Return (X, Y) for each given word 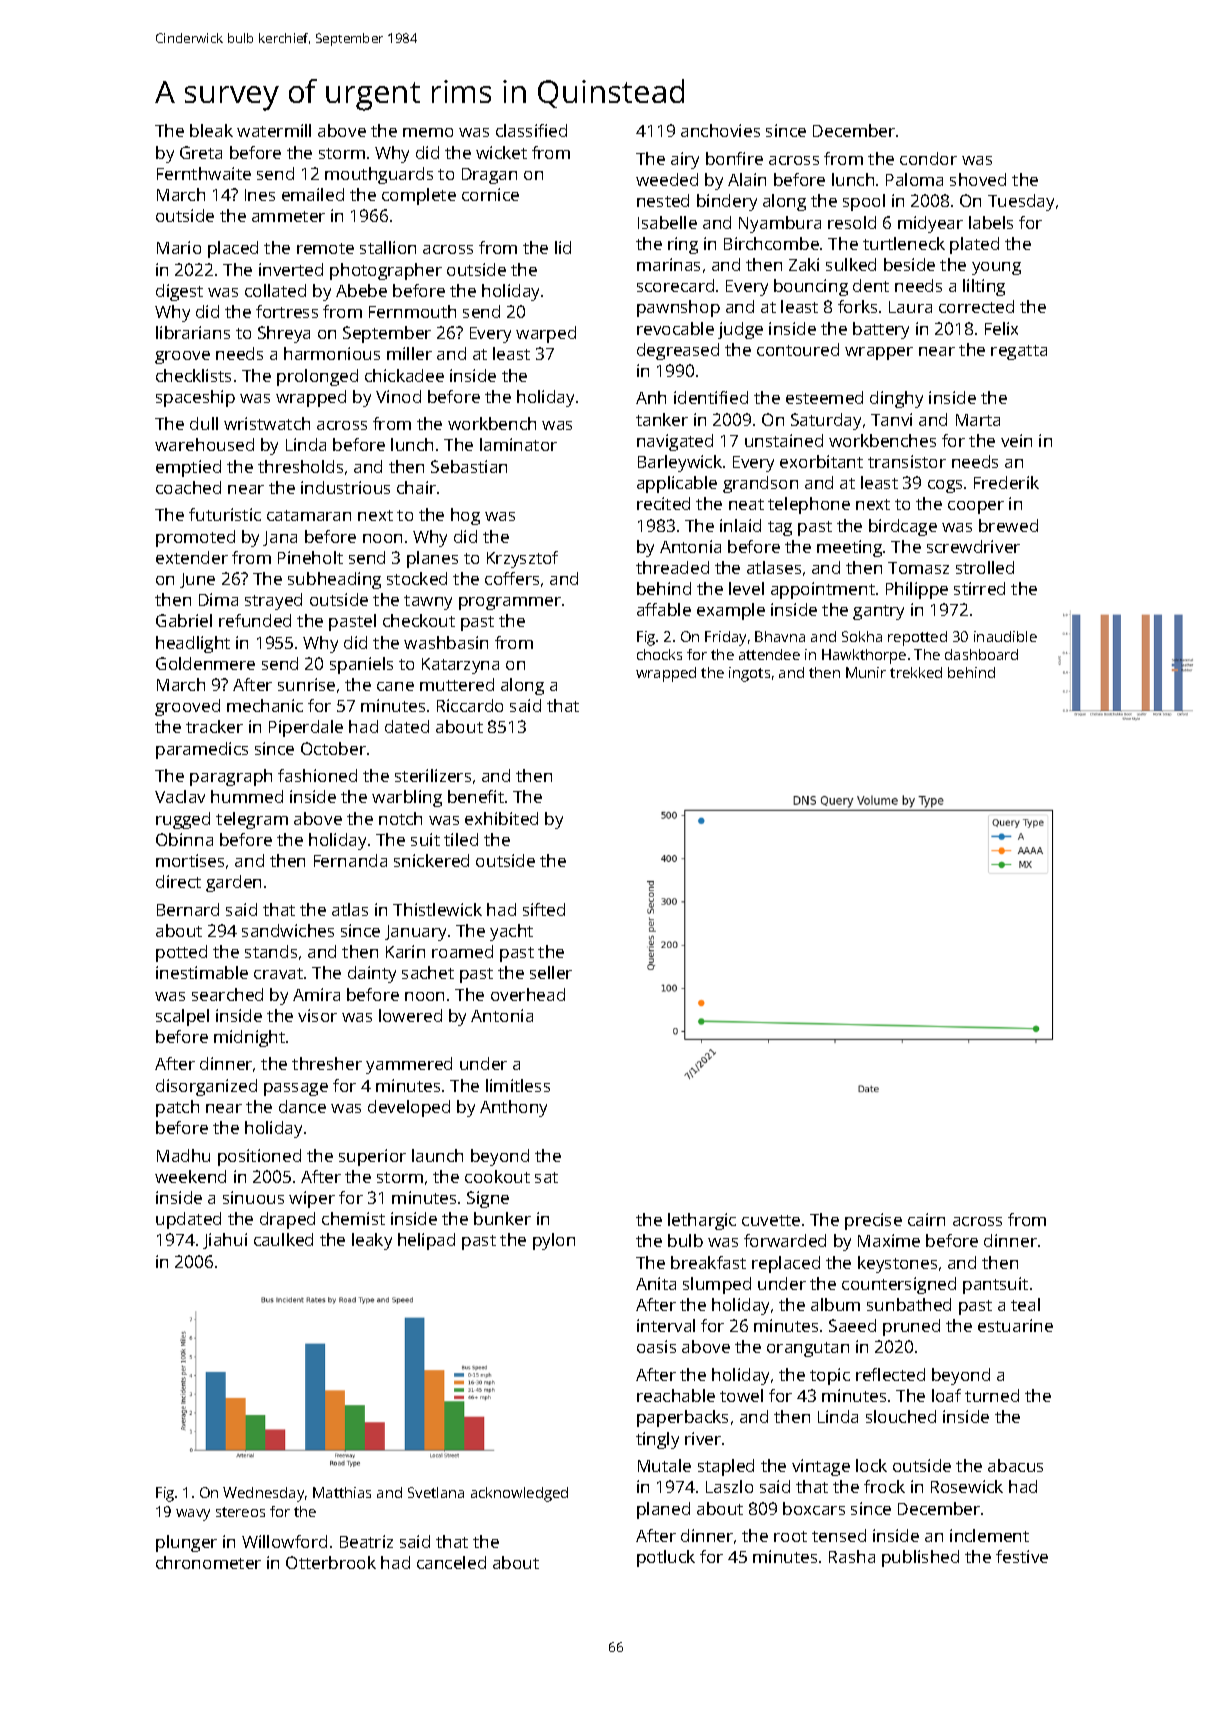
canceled (451, 1562)
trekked (916, 672)
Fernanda (350, 860)
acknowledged (519, 1494)
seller (551, 972)
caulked (283, 1239)
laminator (518, 444)
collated (275, 290)
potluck (666, 1558)
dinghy (896, 399)
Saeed (852, 1325)
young (996, 268)
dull (204, 423)
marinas (668, 264)
